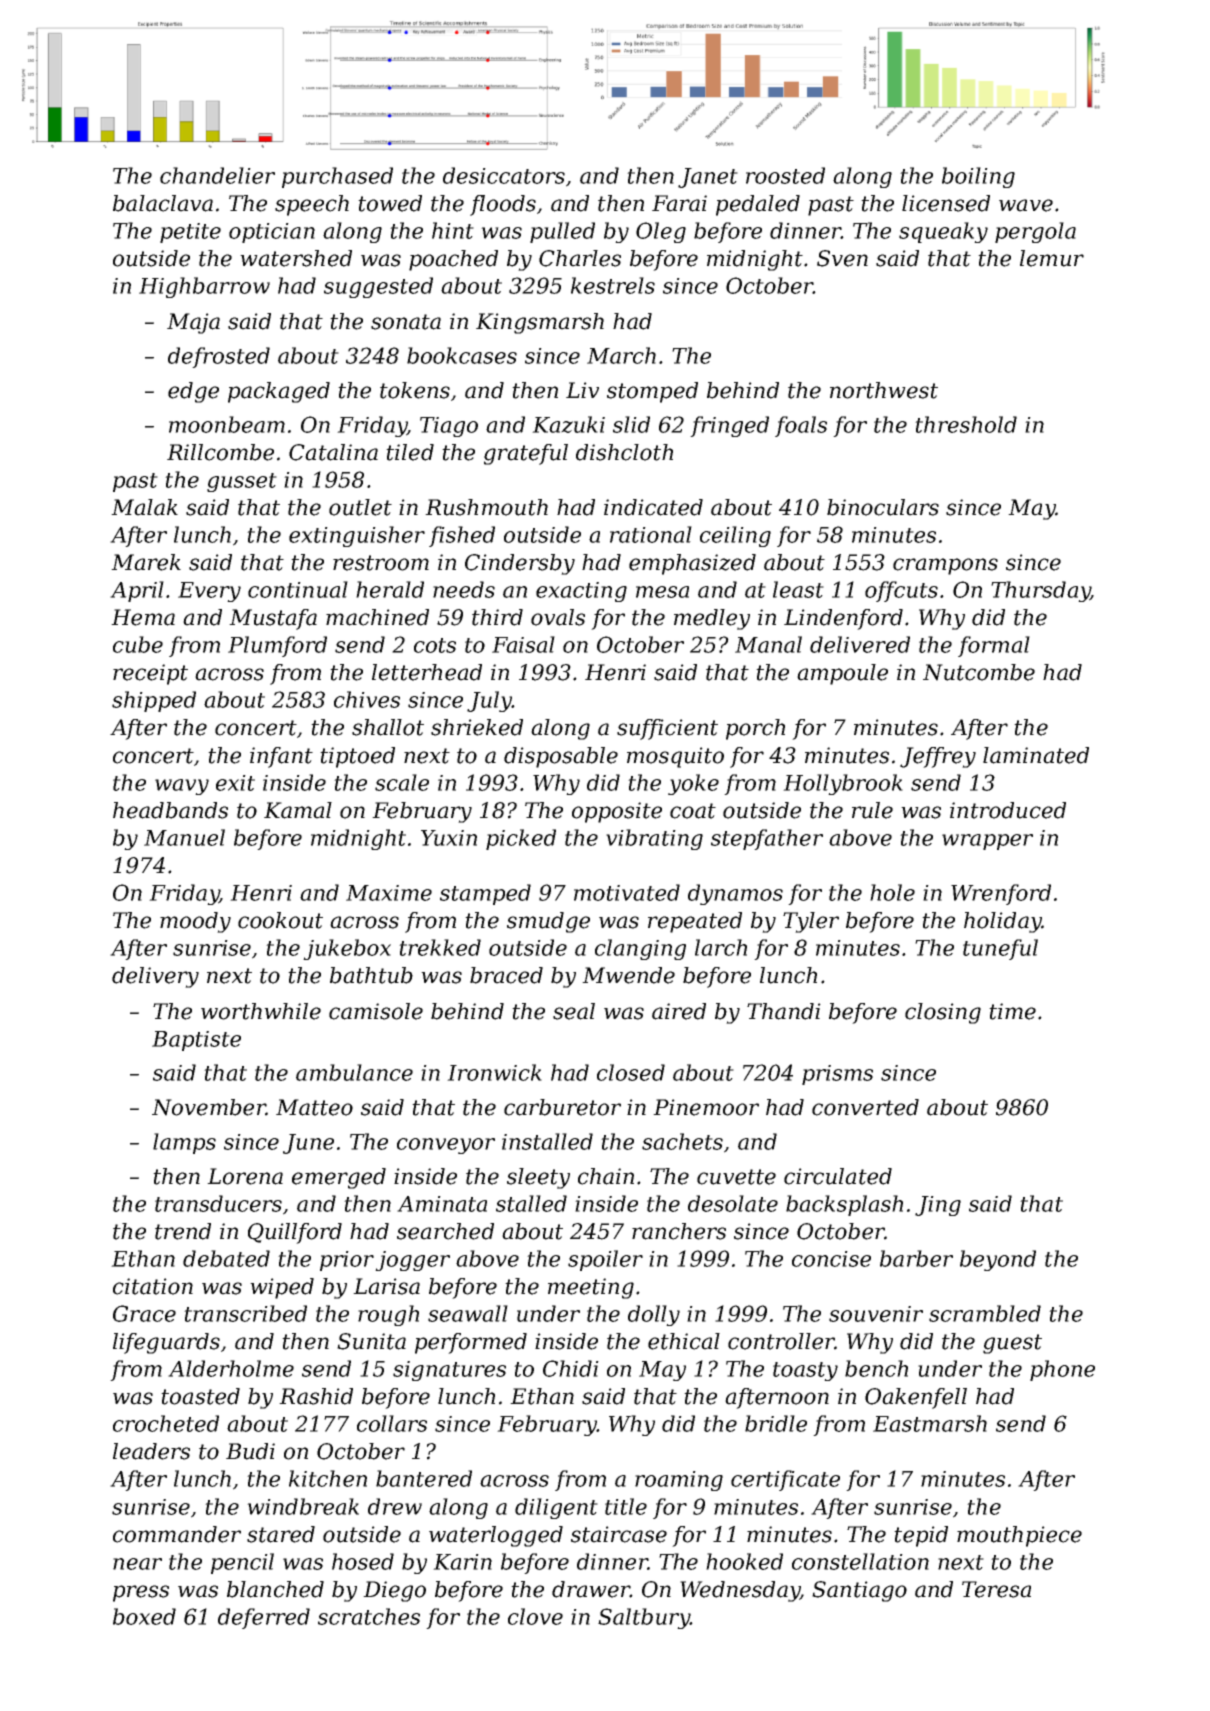  I want to click on hosed, so click(363, 1561).
